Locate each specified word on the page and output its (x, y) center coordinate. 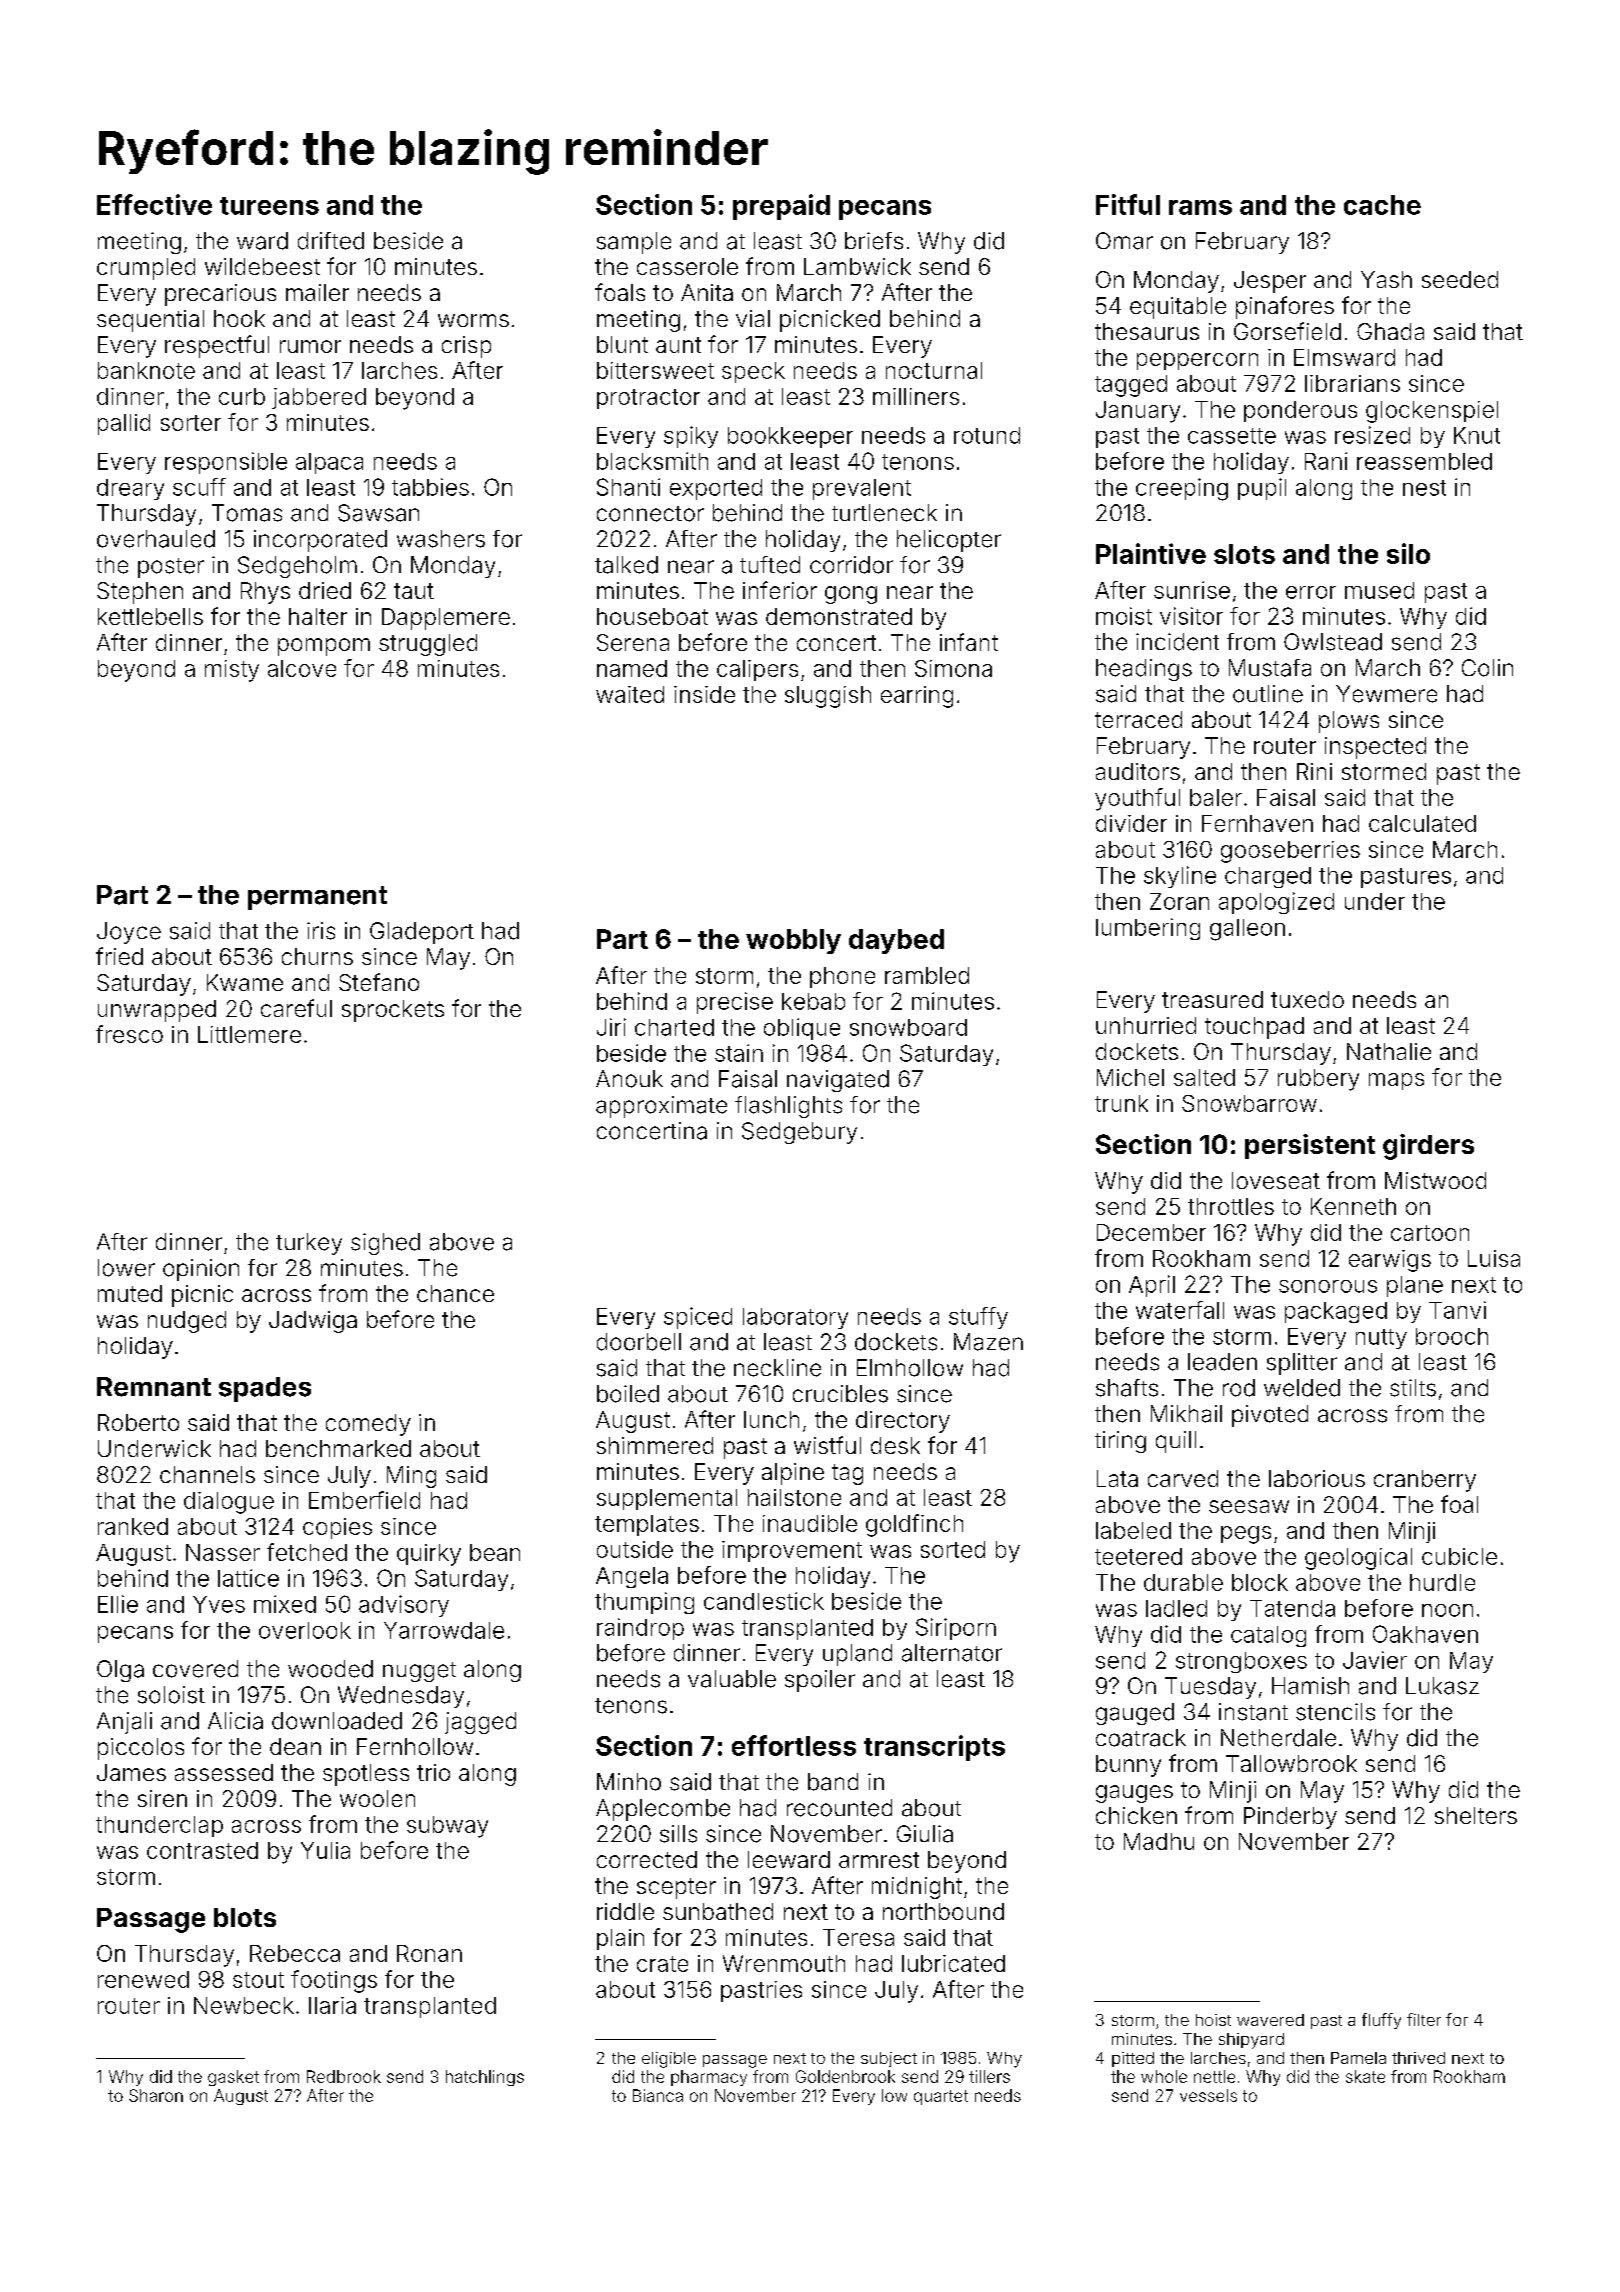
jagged (480, 1723)
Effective (154, 204)
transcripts (934, 1748)
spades (265, 1389)
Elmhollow (910, 1368)
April (1152, 1286)
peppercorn (1197, 361)
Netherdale (1278, 1738)
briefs (874, 241)
